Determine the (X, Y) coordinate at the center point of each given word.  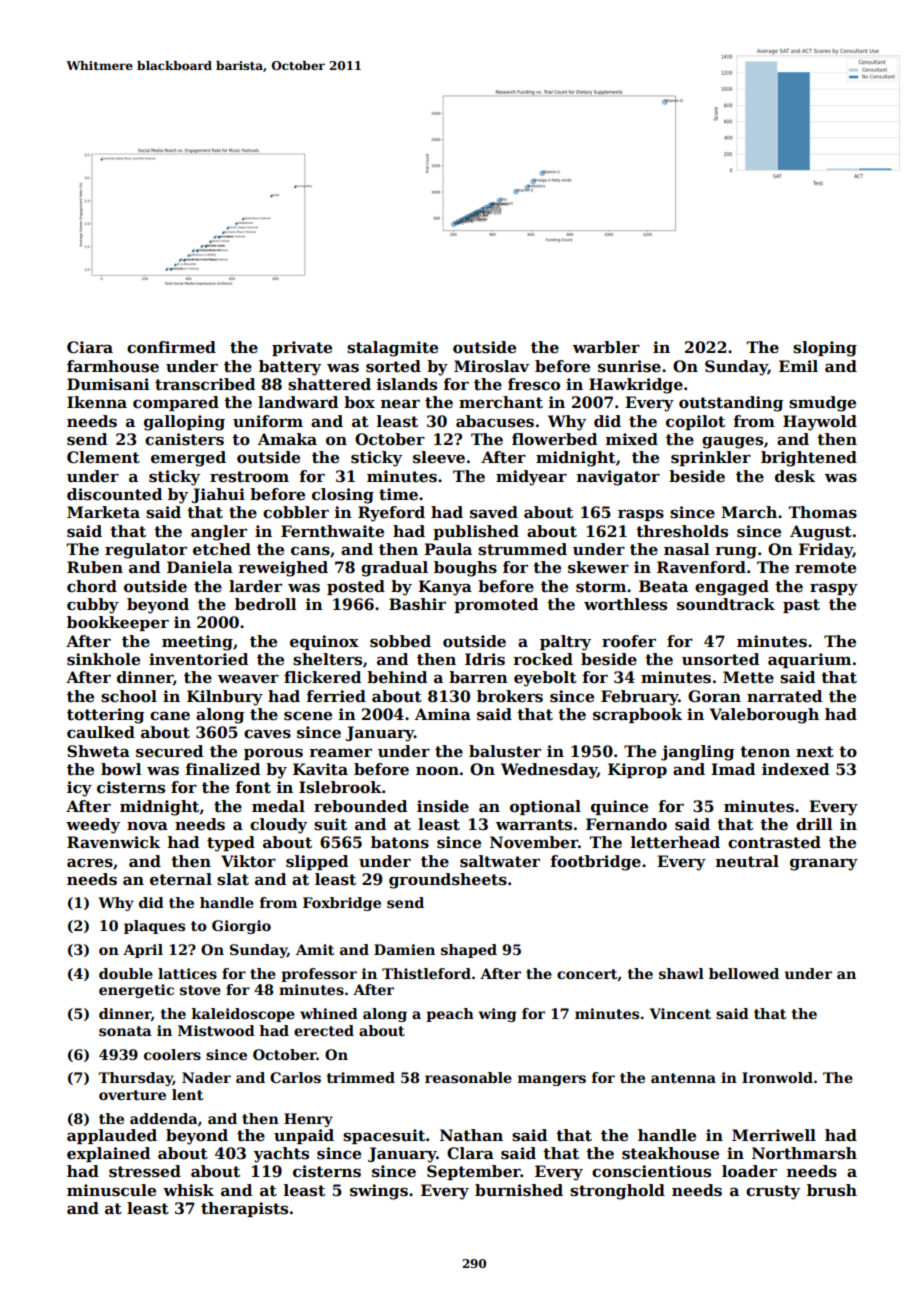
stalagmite (392, 349)
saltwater (500, 861)
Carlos (295, 1077)
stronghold (617, 1192)
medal (278, 806)
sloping (825, 349)
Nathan (471, 1135)
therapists (244, 1209)
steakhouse (670, 1153)
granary (824, 864)
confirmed (171, 347)
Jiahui (218, 495)
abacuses (495, 421)
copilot (695, 422)
